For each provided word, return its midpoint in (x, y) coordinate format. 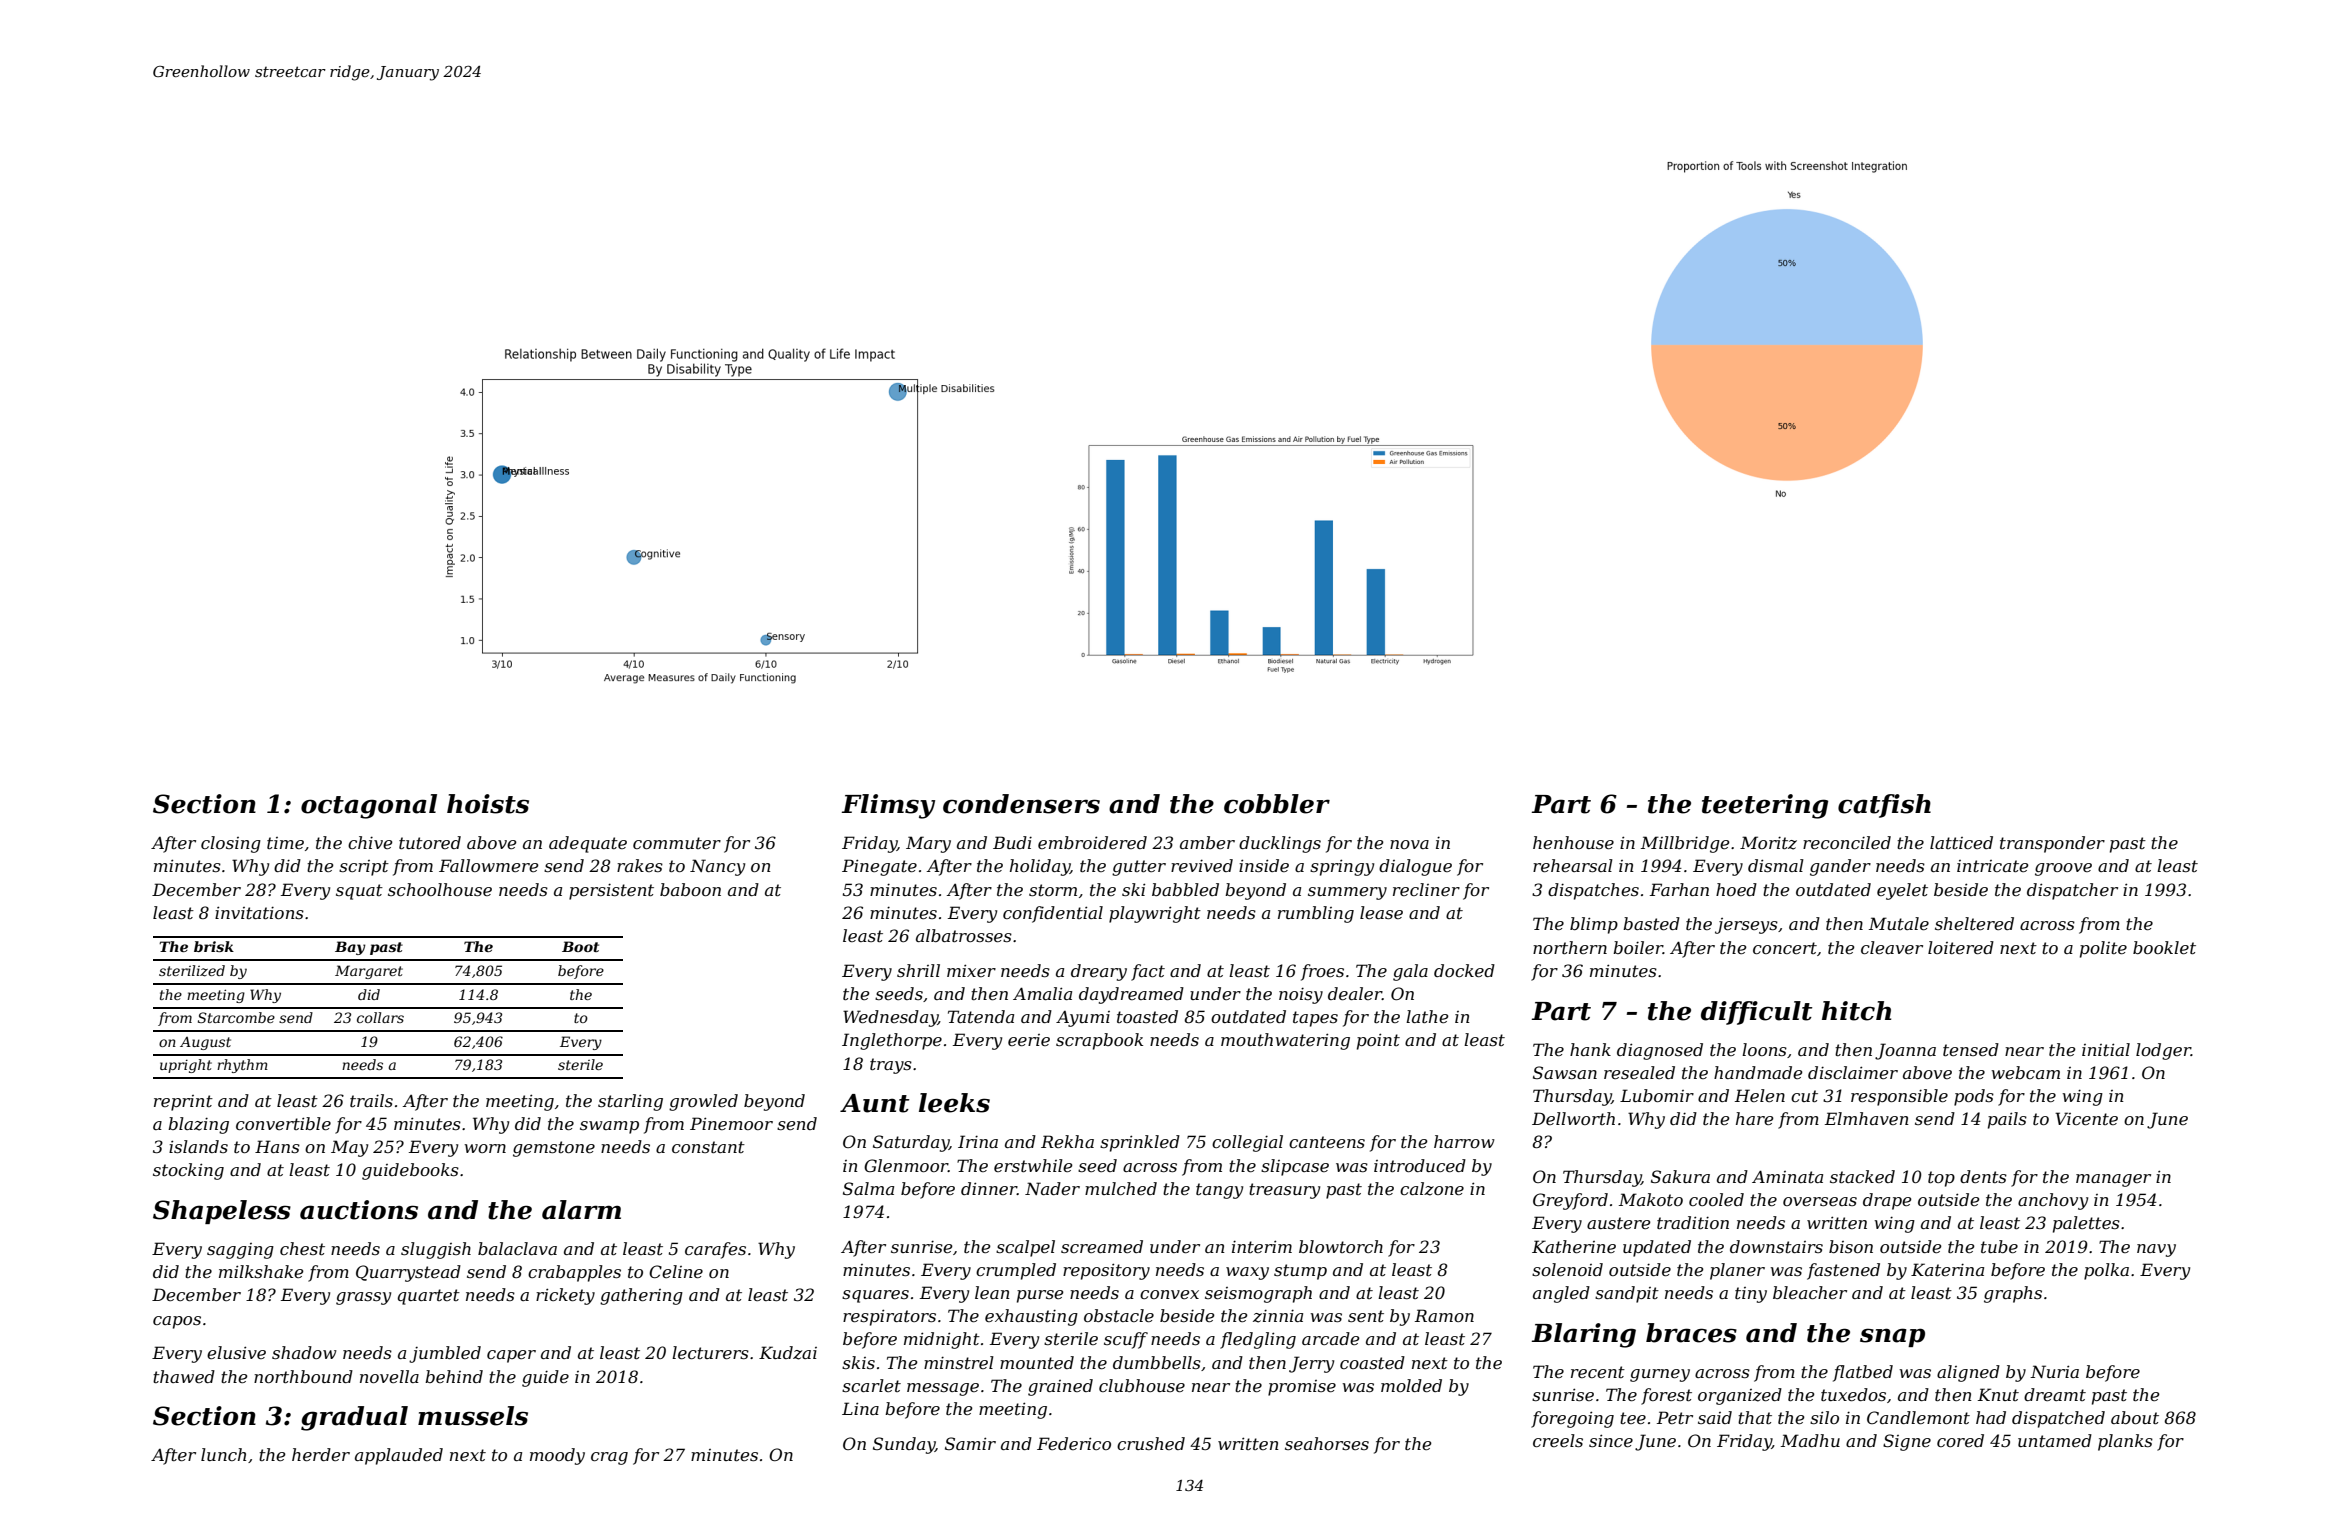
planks (2125, 1442)
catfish (1884, 806)
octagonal (369, 806)
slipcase (1295, 1167)
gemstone (554, 1149)
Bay (350, 948)
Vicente (2086, 1118)
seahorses (1327, 1443)
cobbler (1277, 804)
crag (609, 1458)
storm (1053, 890)
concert (1785, 948)
